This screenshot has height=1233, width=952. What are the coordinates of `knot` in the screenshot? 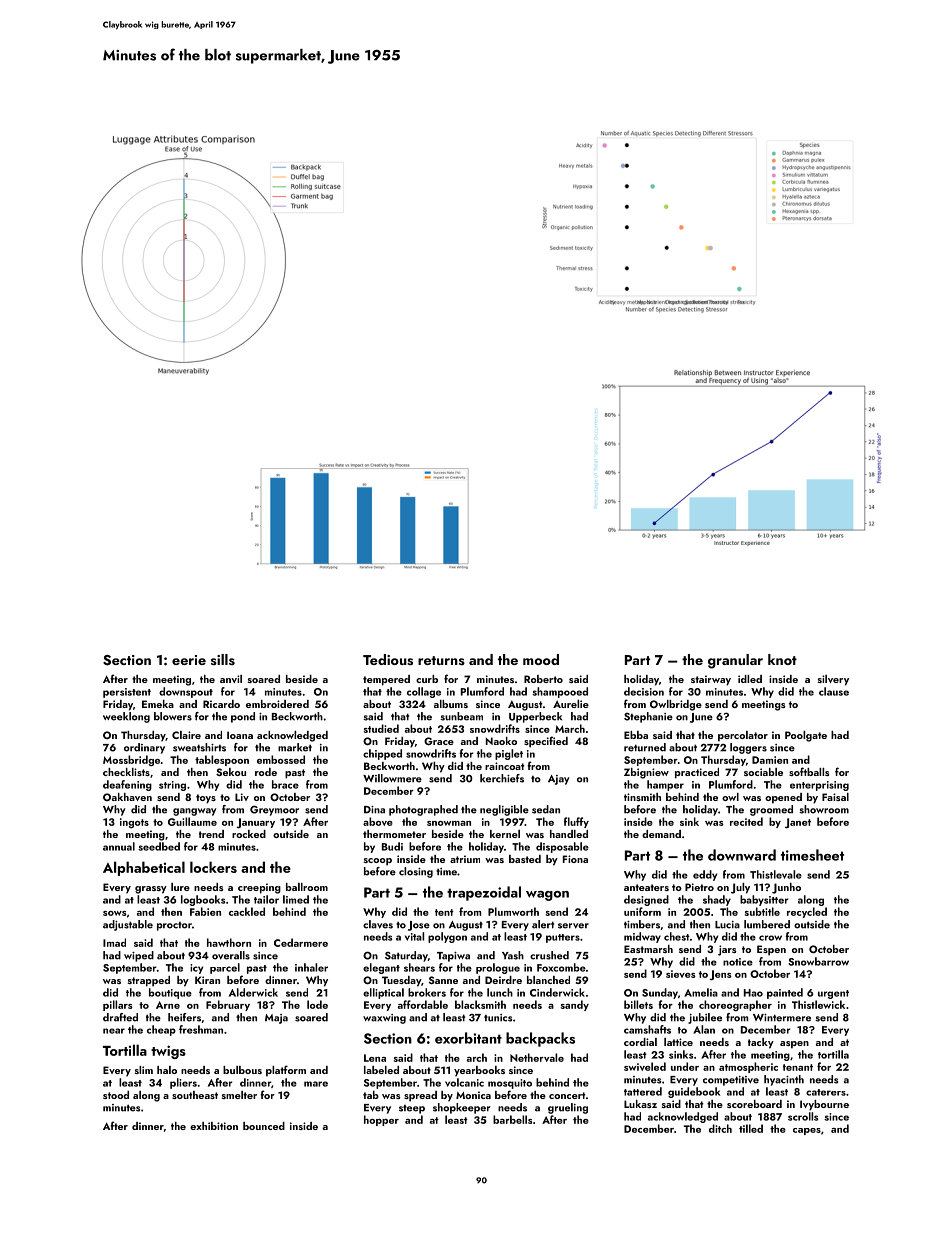 It's located at (782, 659).
